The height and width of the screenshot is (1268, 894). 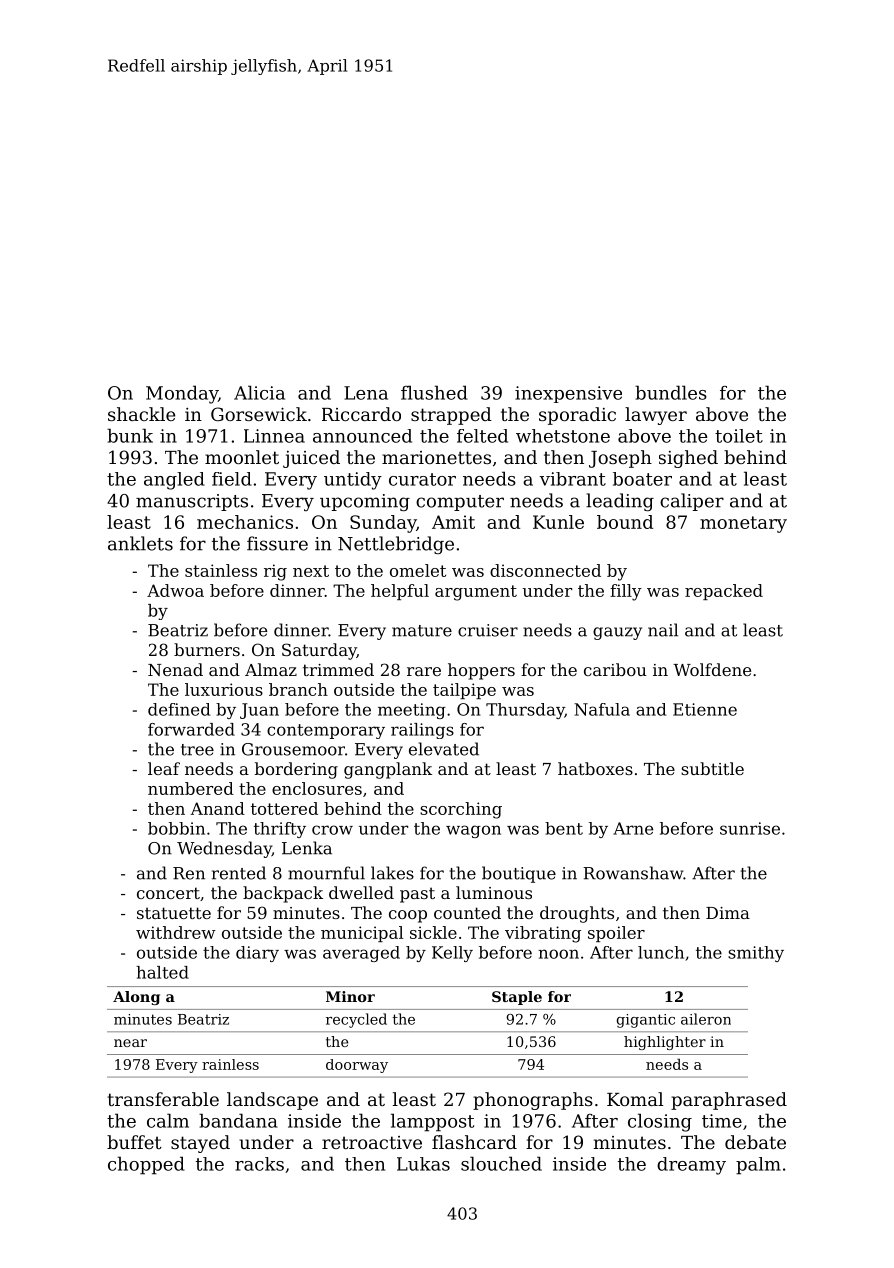 What do you see at coordinates (467, 912) in the screenshot?
I see `counted` at bounding box center [467, 912].
